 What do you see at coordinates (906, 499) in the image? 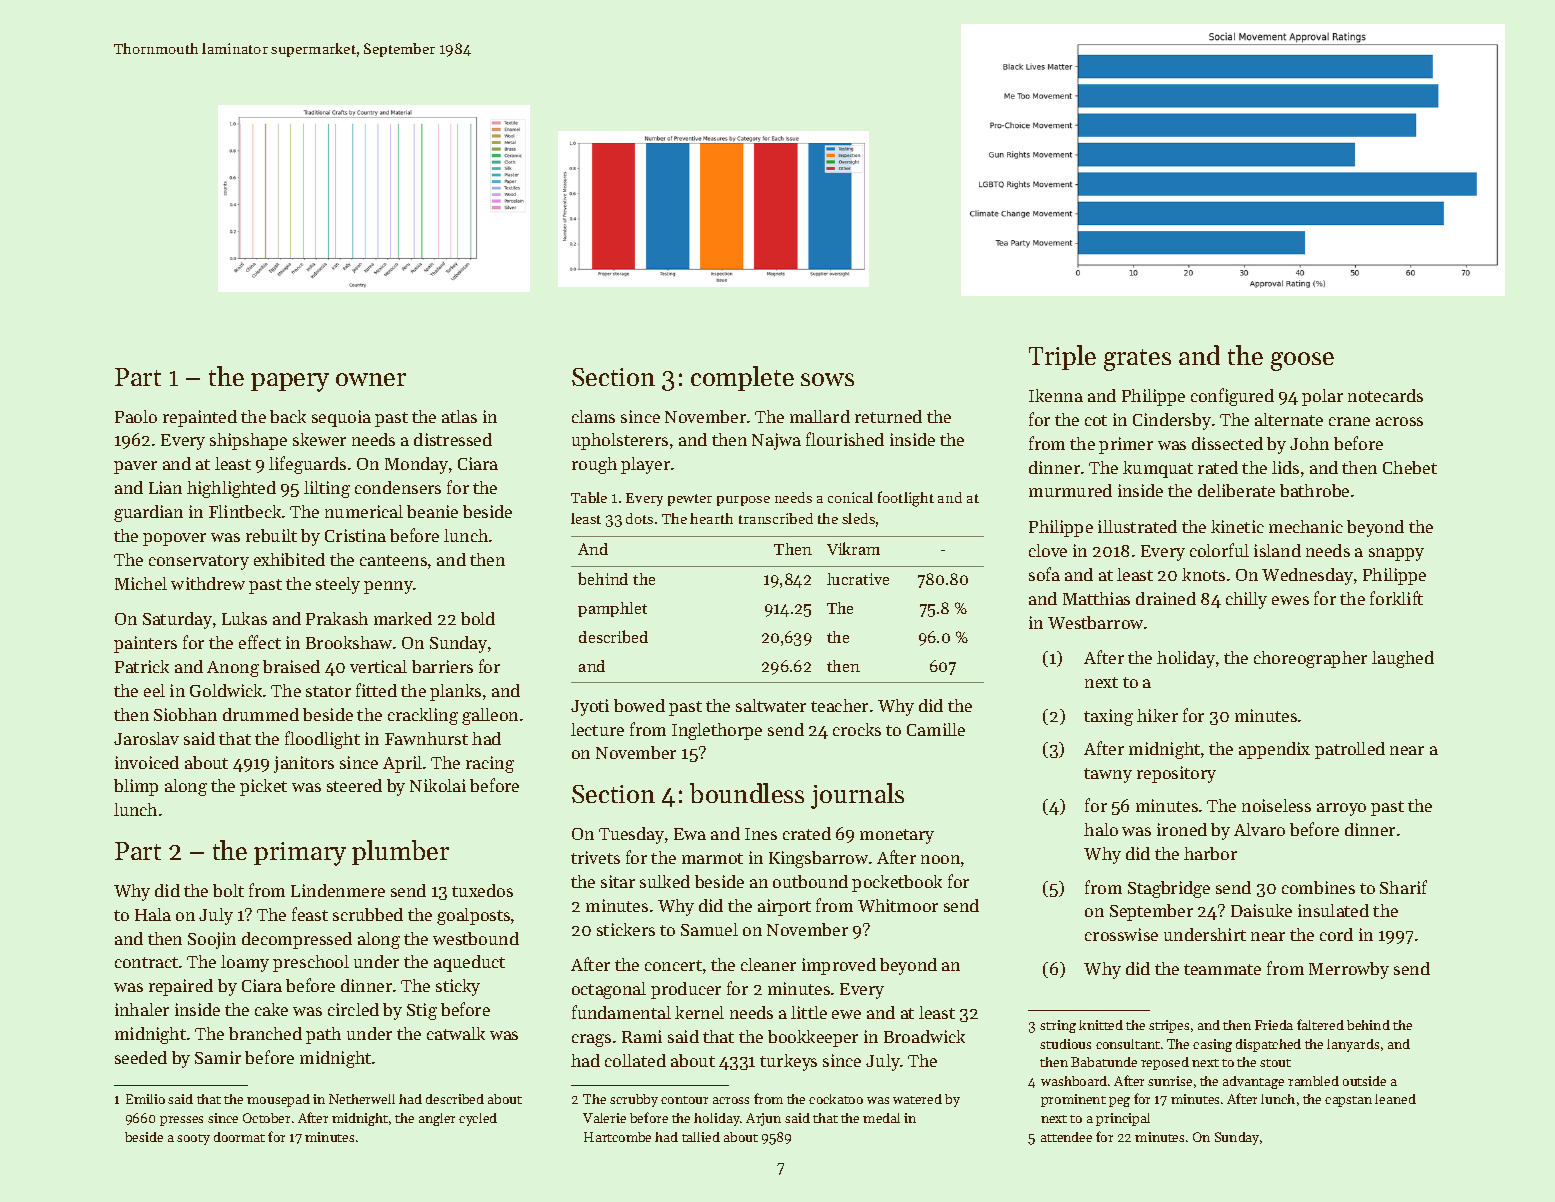
I see `footlight` at bounding box center [906, 499].
